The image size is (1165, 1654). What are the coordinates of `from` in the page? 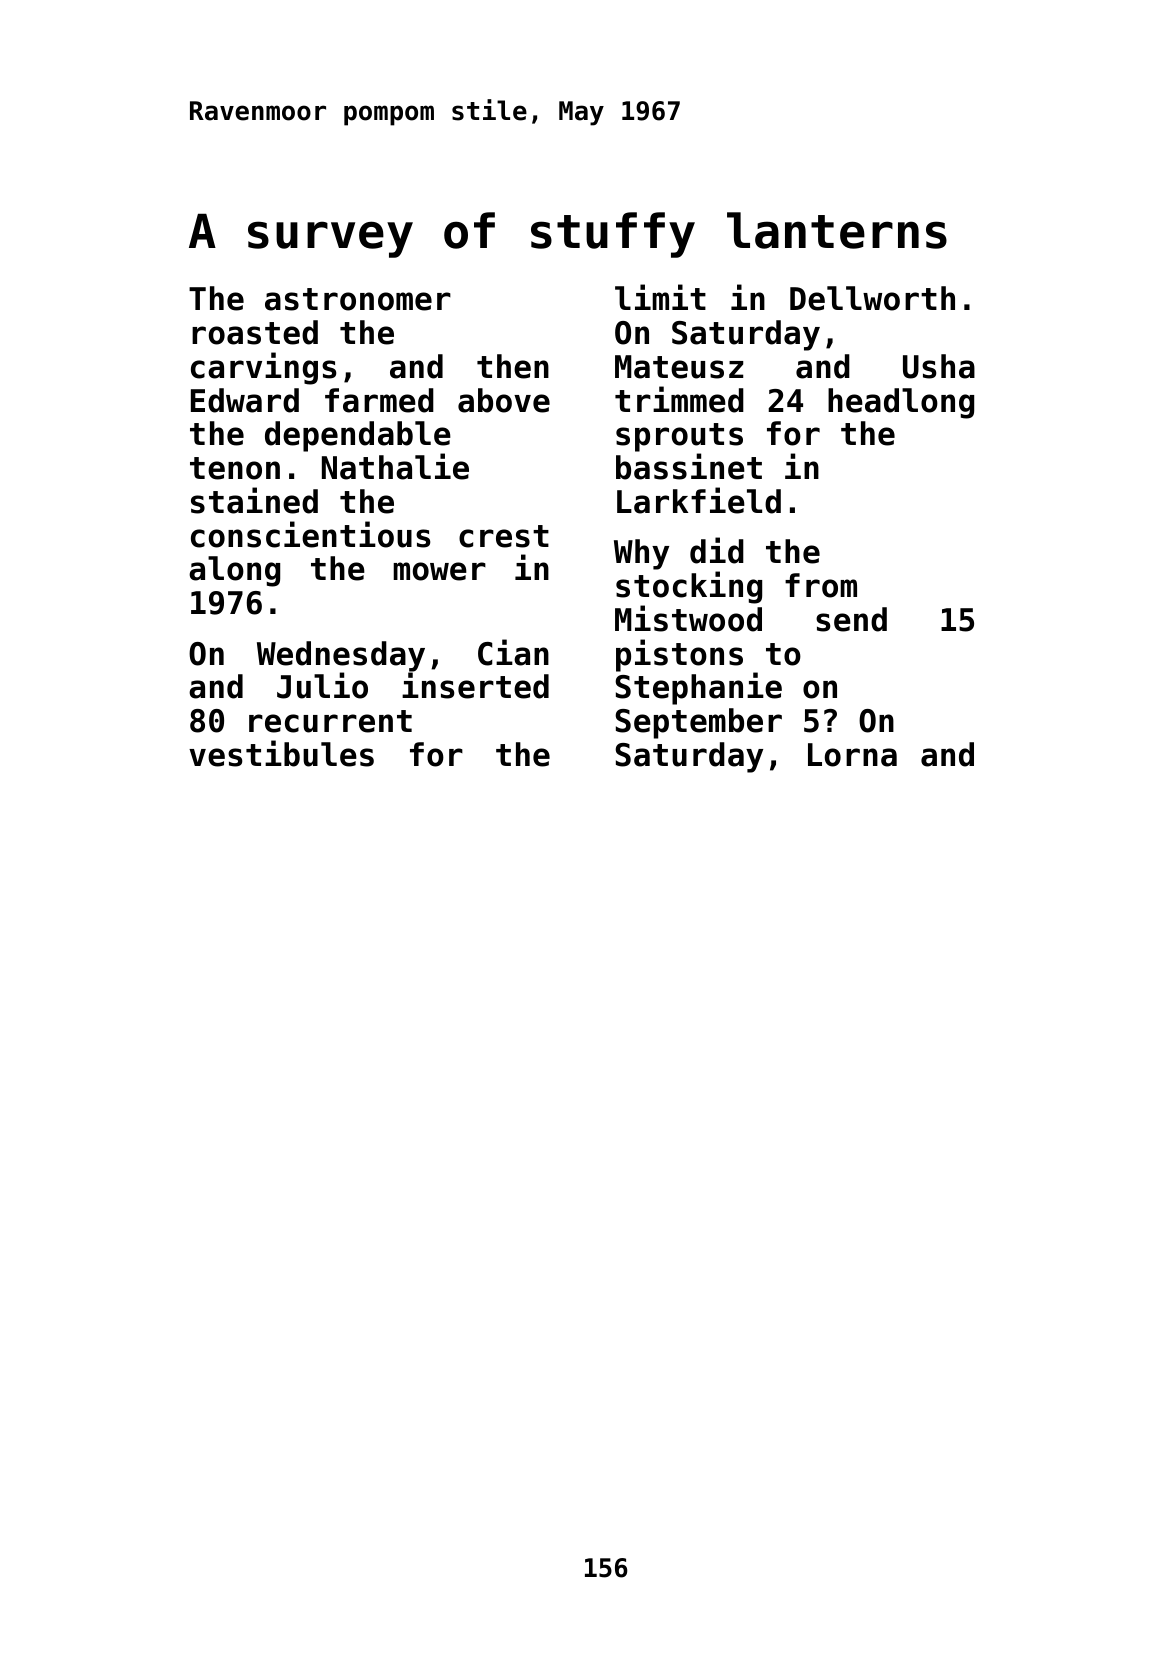 It's located at (821, 585).
